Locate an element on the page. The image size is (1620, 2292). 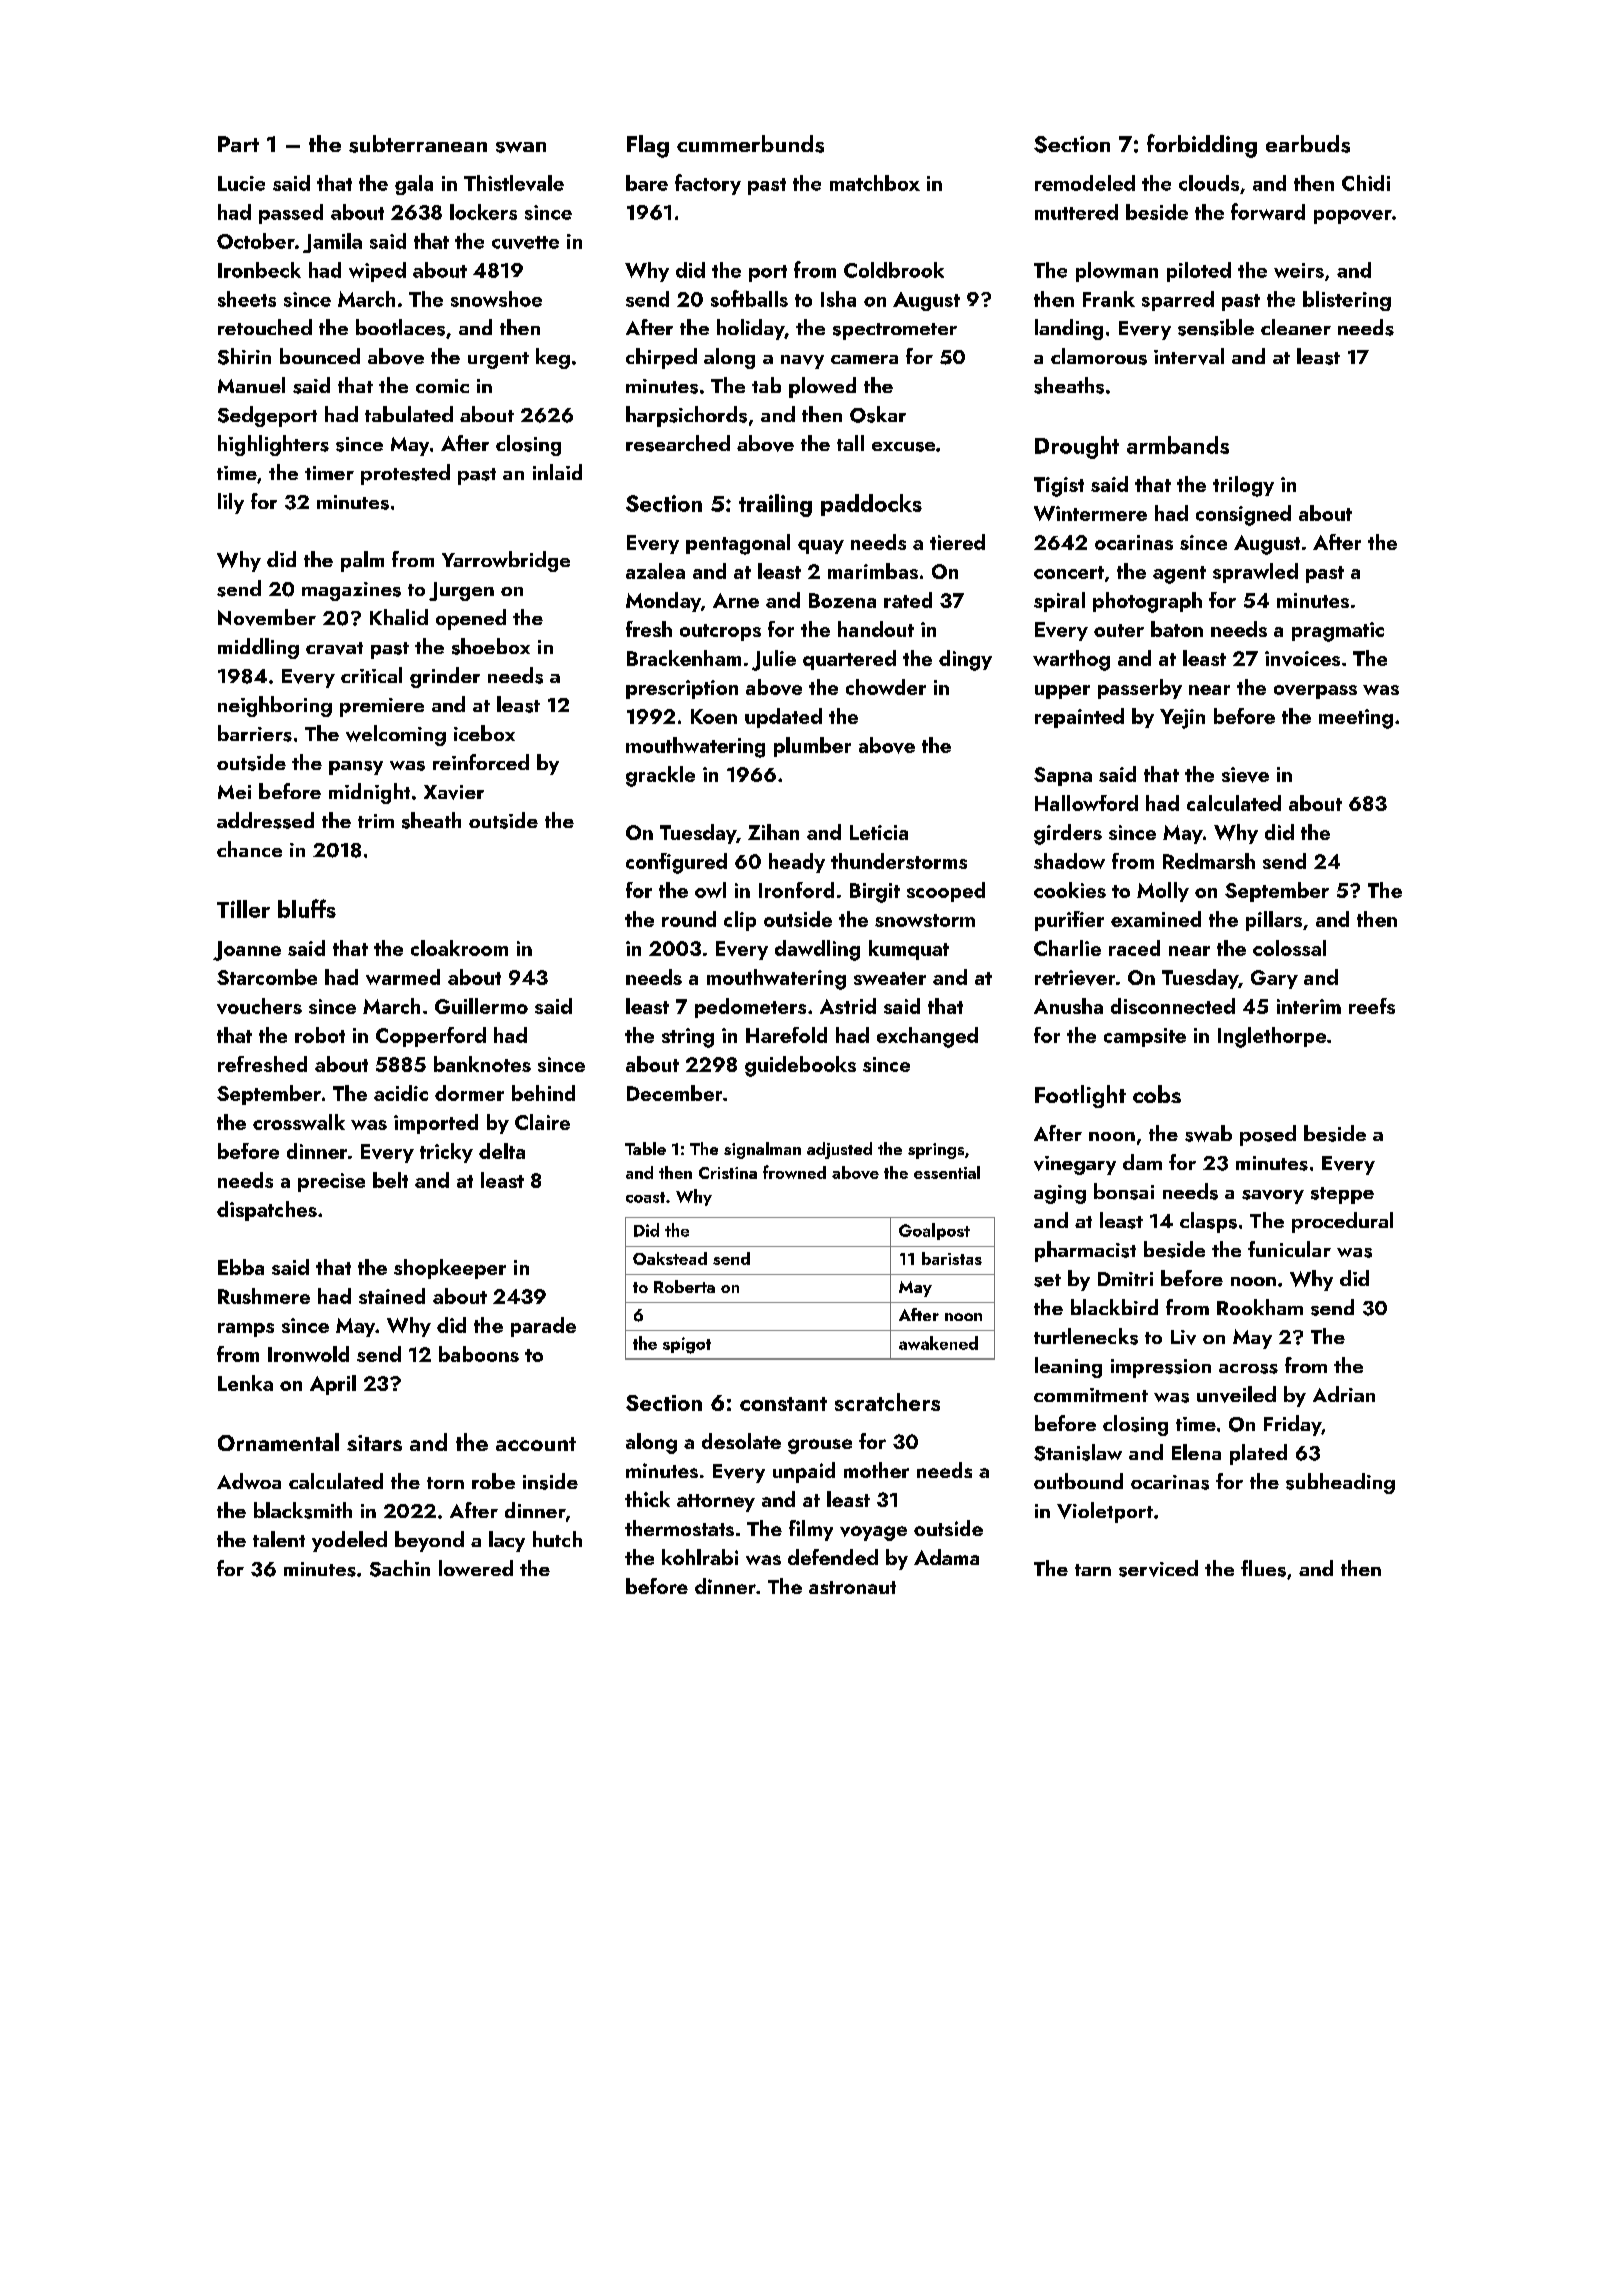
scooped is located at coordinates (946, 892).
